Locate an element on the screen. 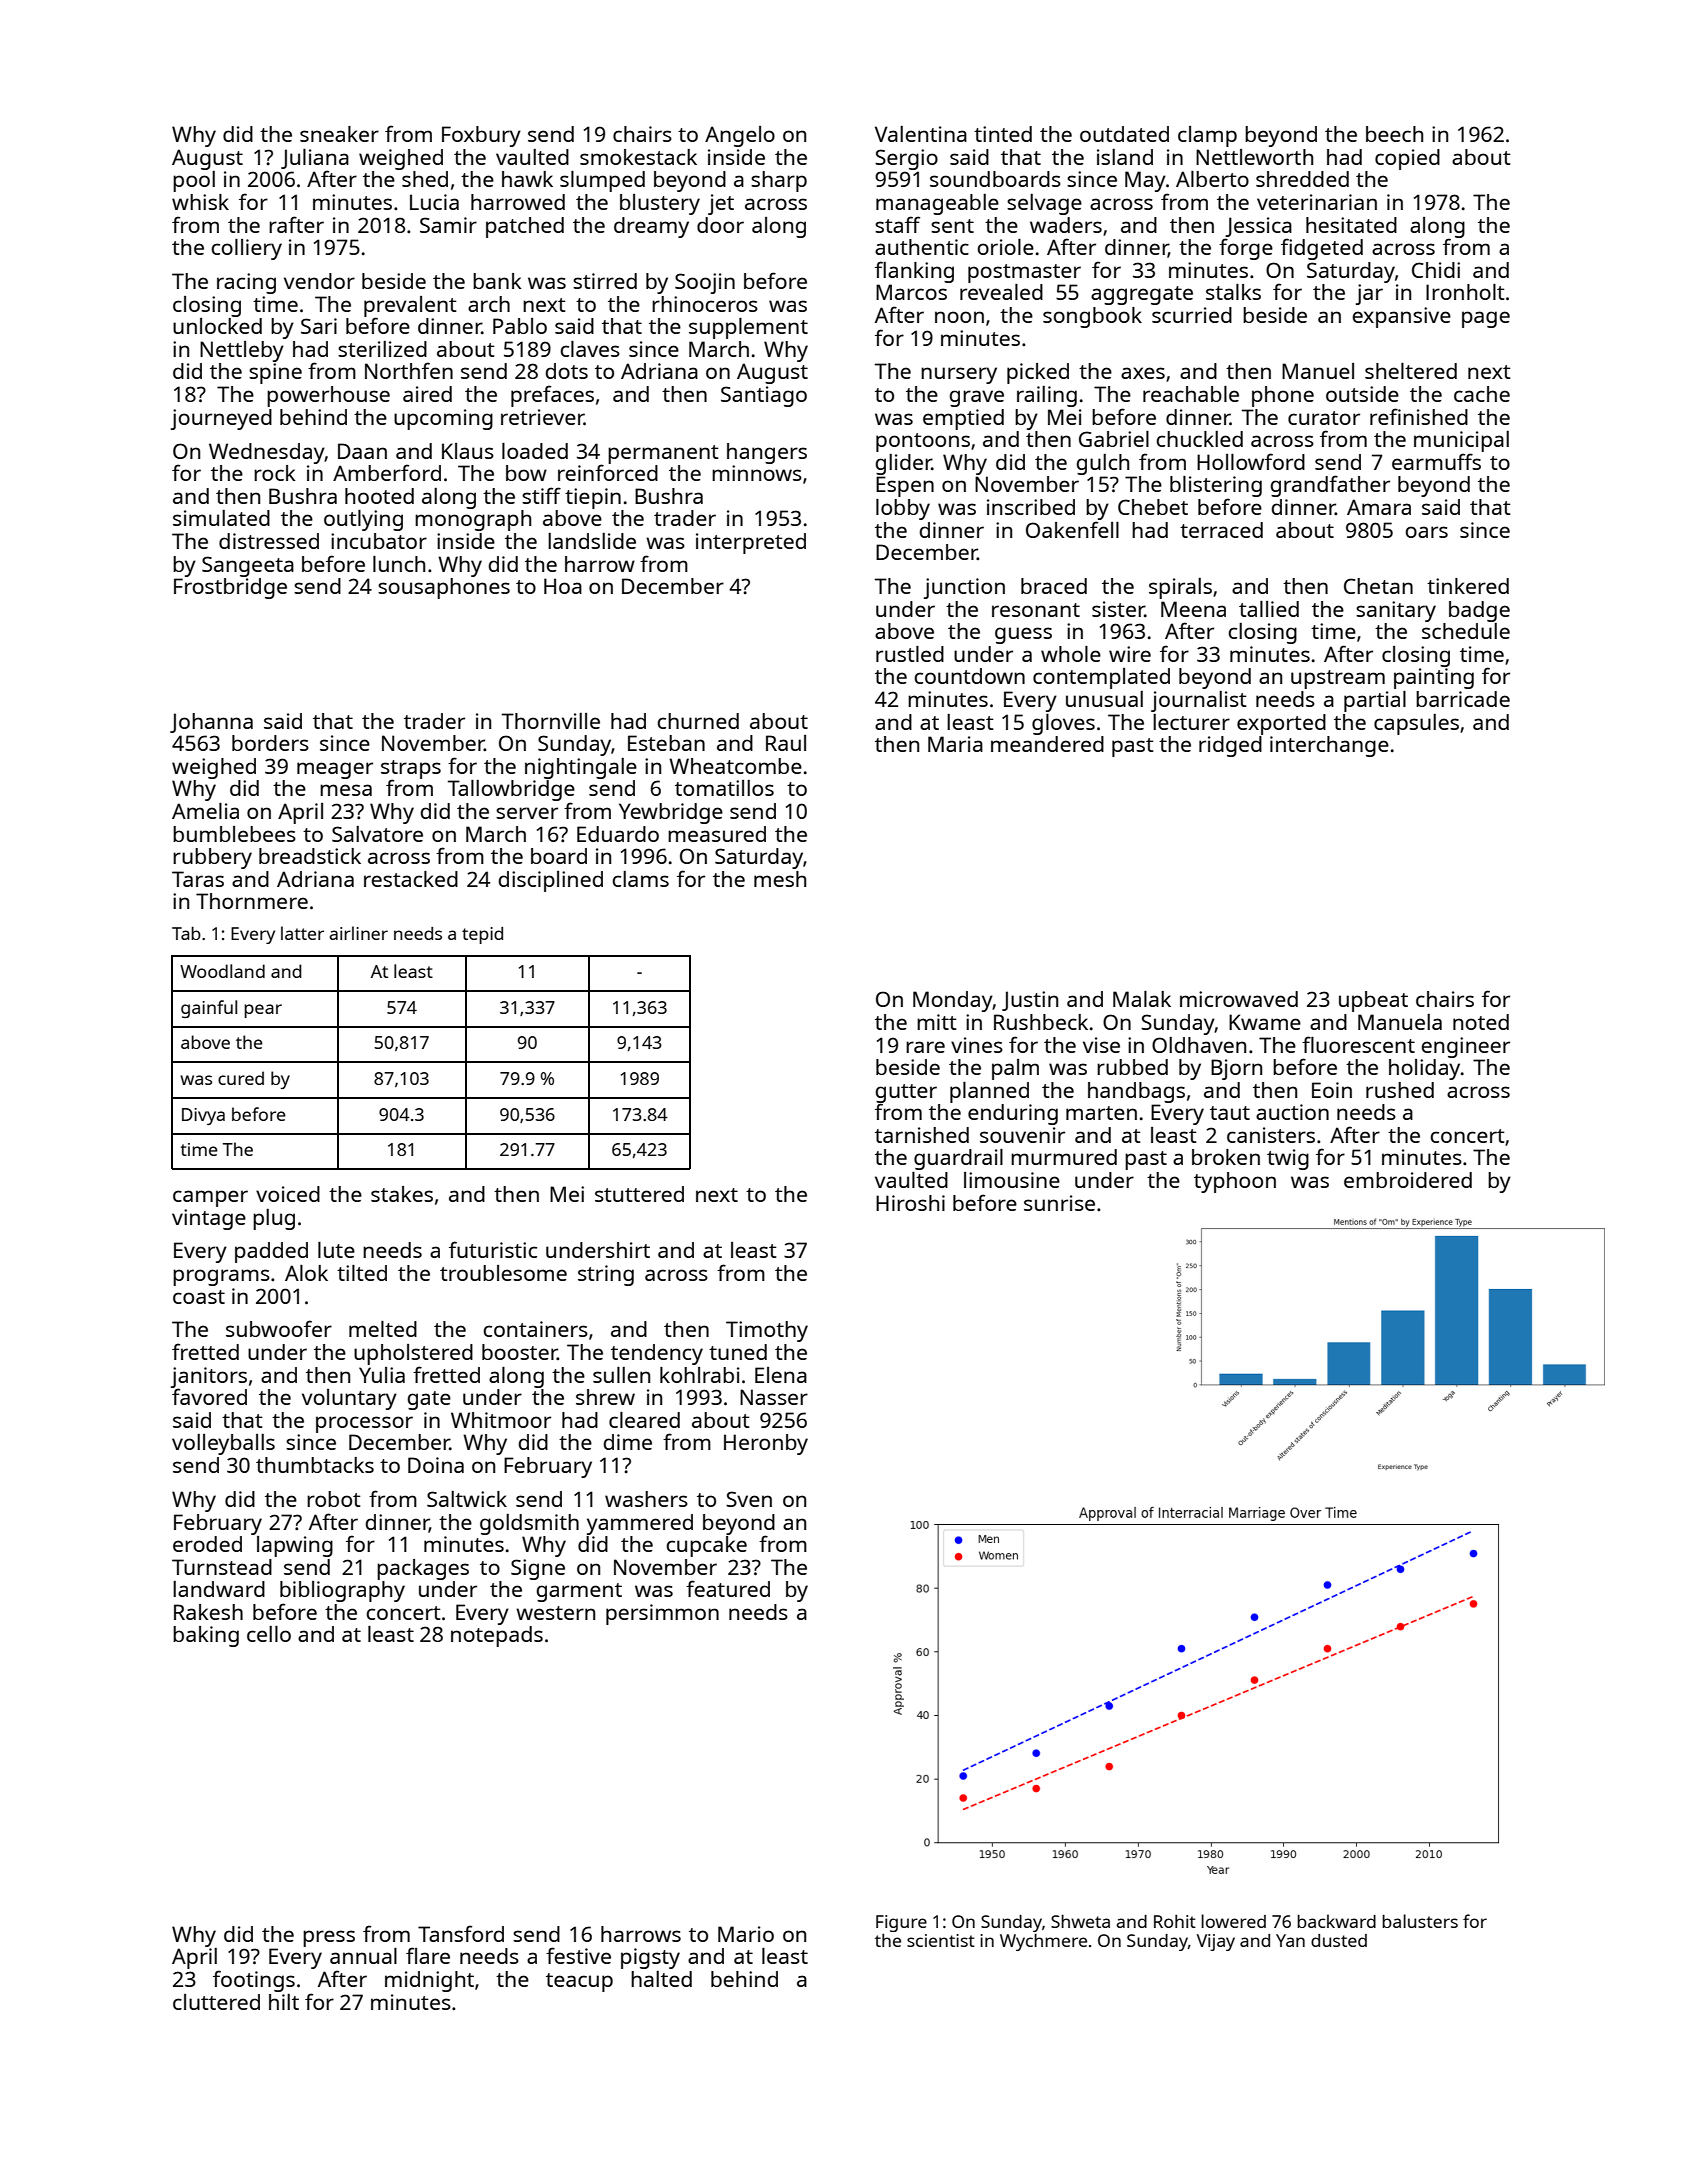  volleyballs is located at coordinates (223, 1444).
